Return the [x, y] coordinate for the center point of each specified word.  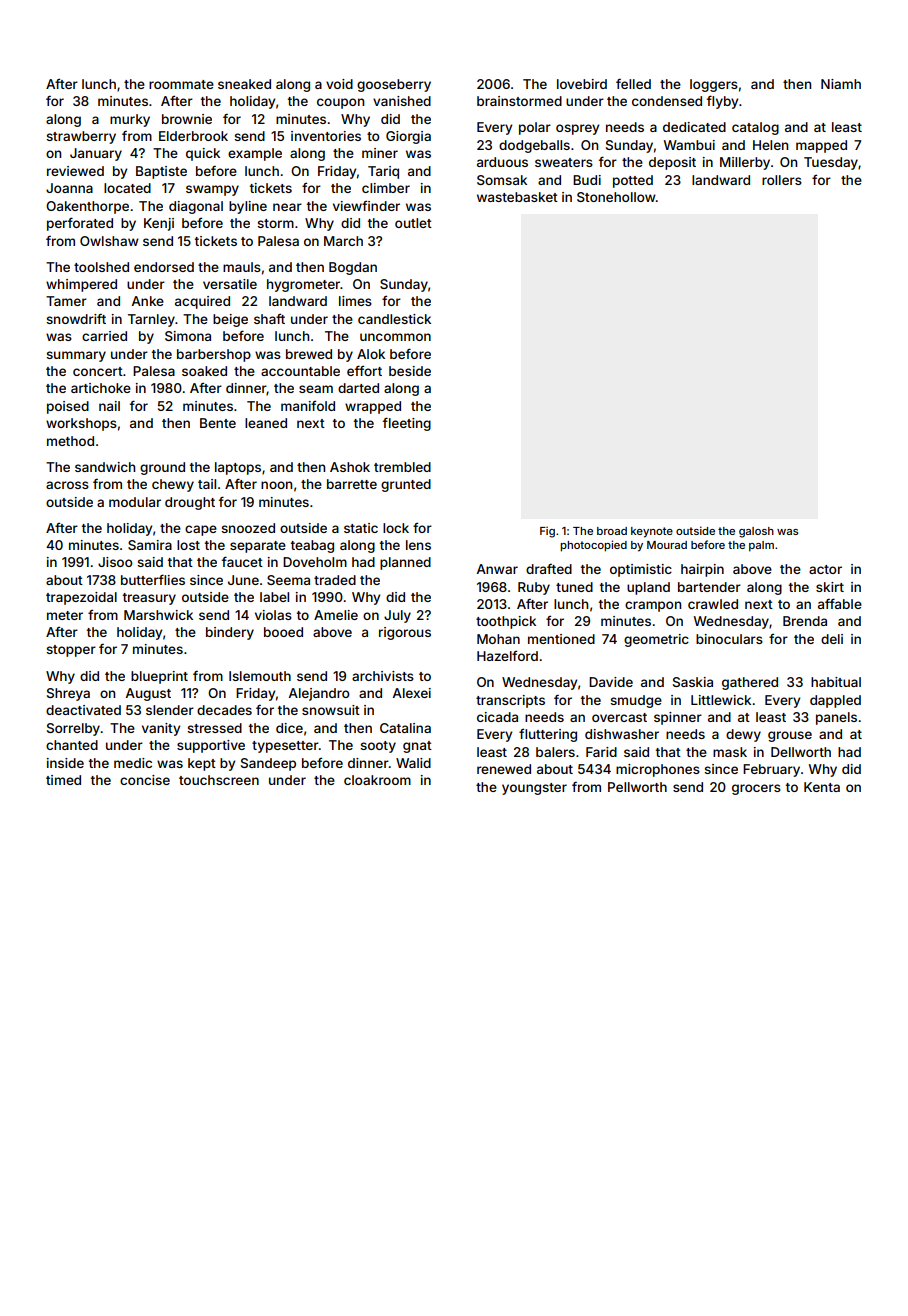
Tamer [66, 301]
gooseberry [394, 85]
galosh [756, 532]
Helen [770, 145]
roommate [181, 84]
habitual [836, 682]
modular [135, 502]
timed [63, 780]
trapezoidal [81, 598]
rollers [782, 180]
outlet [413, 223]
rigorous [405, 633]
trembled [402, 467]
